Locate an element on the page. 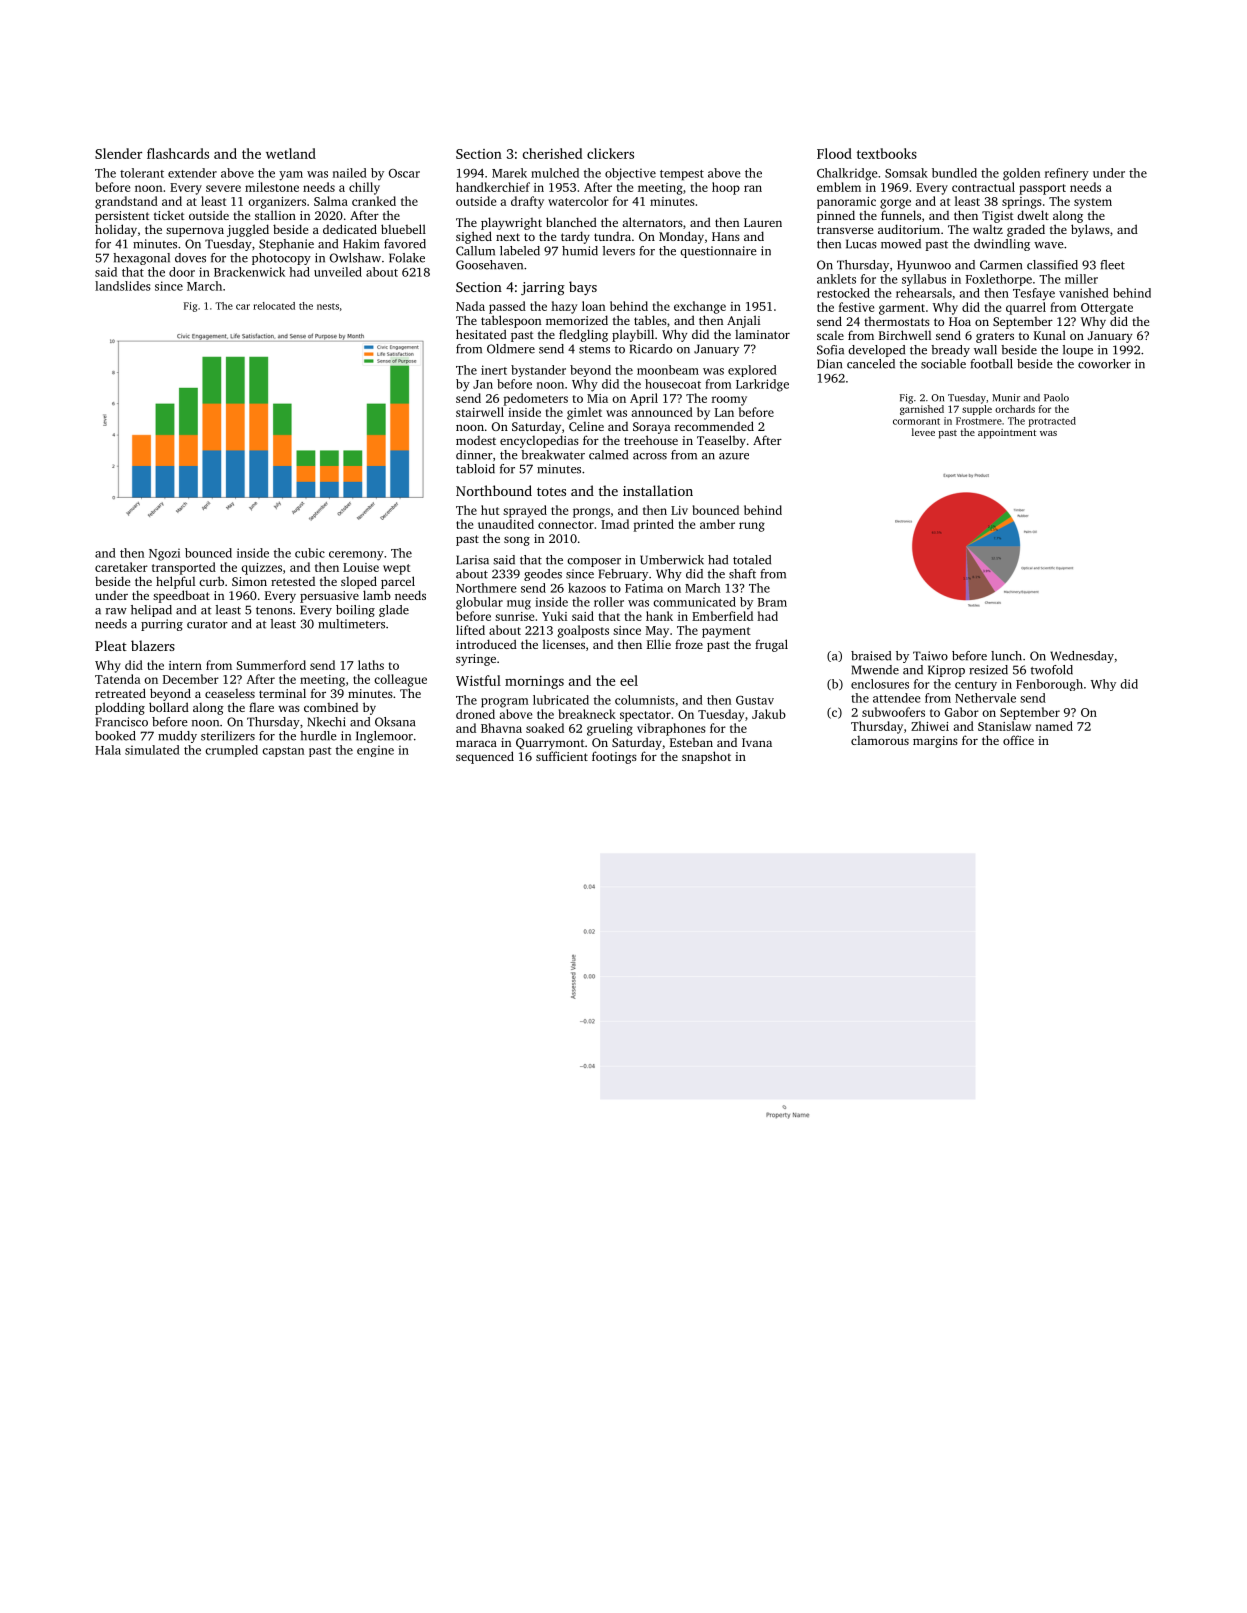  quarrel is located at coordinates (1026, 308).
